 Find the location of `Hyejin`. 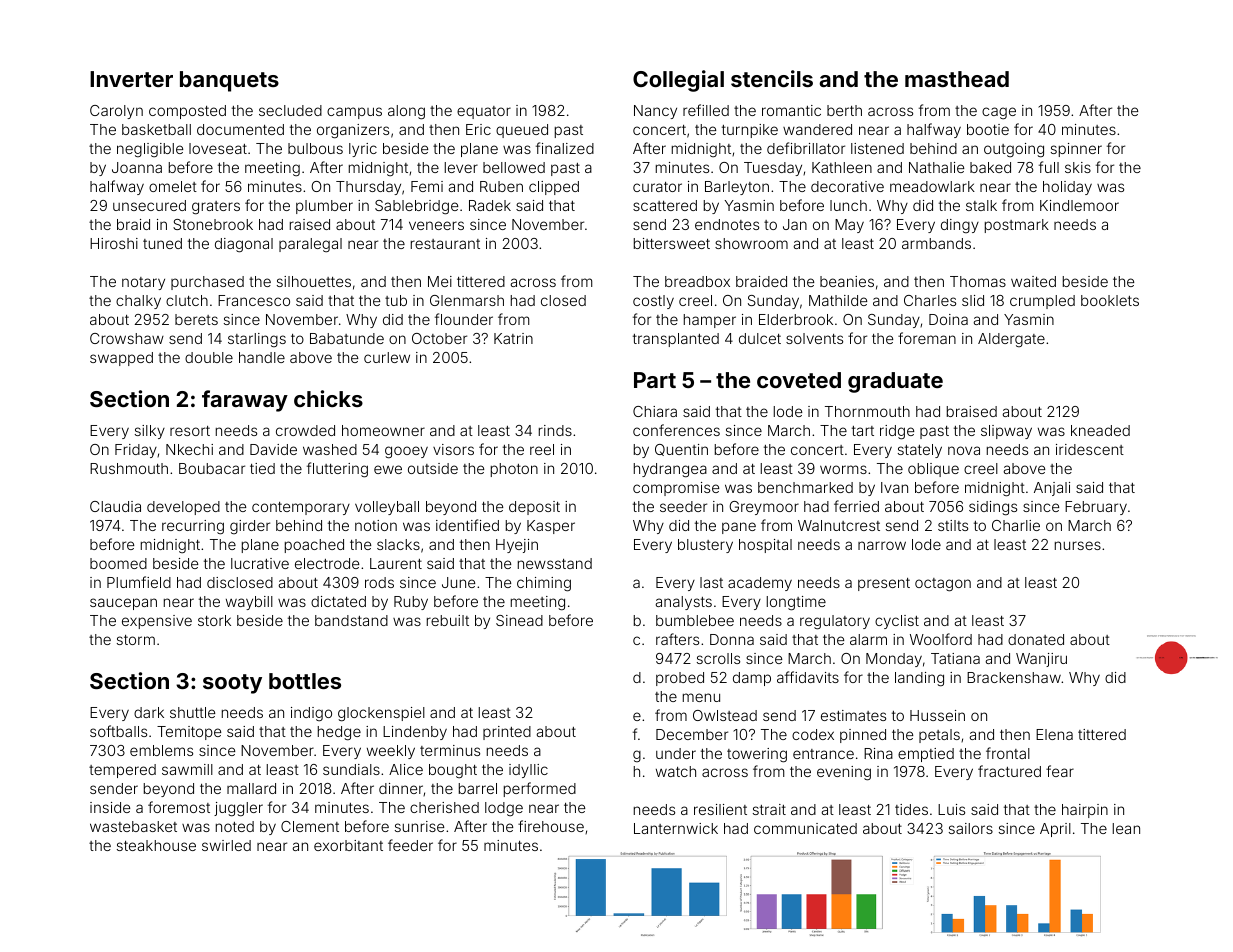

Hyejin is located at coordinates (517, 546).
